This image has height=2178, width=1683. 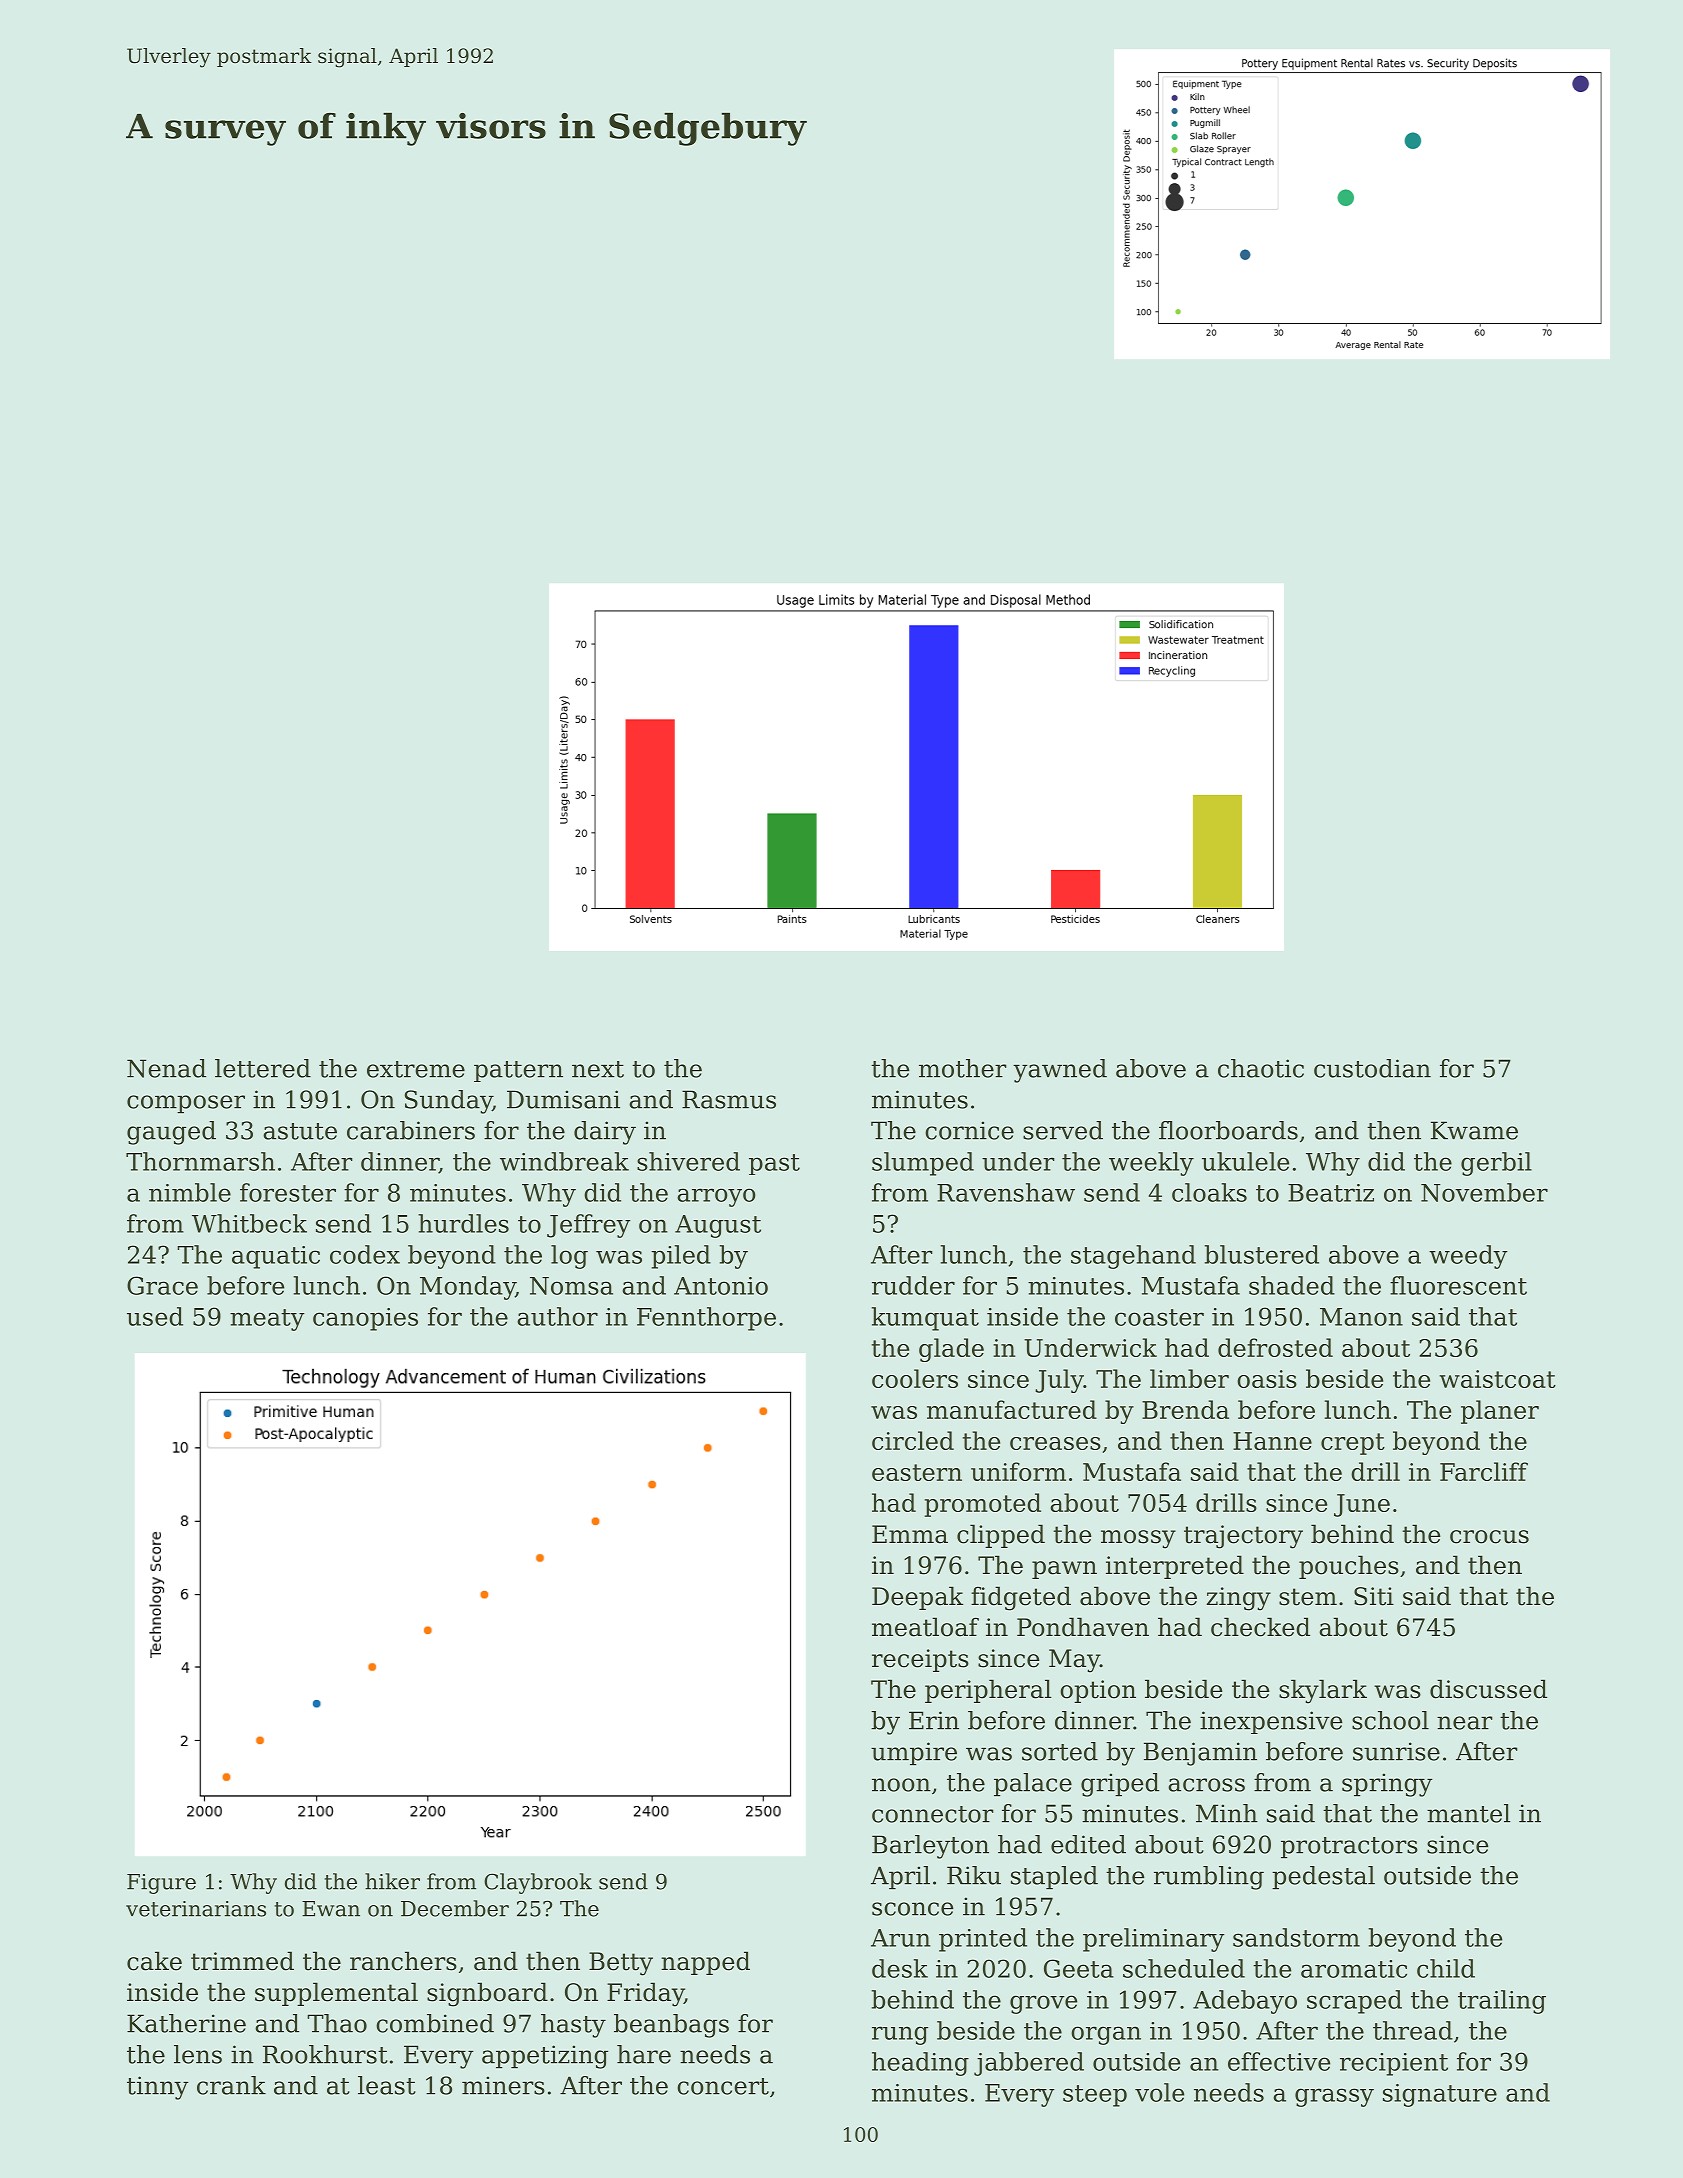 I want to click on rudder, so click(x=913, y=1285).
